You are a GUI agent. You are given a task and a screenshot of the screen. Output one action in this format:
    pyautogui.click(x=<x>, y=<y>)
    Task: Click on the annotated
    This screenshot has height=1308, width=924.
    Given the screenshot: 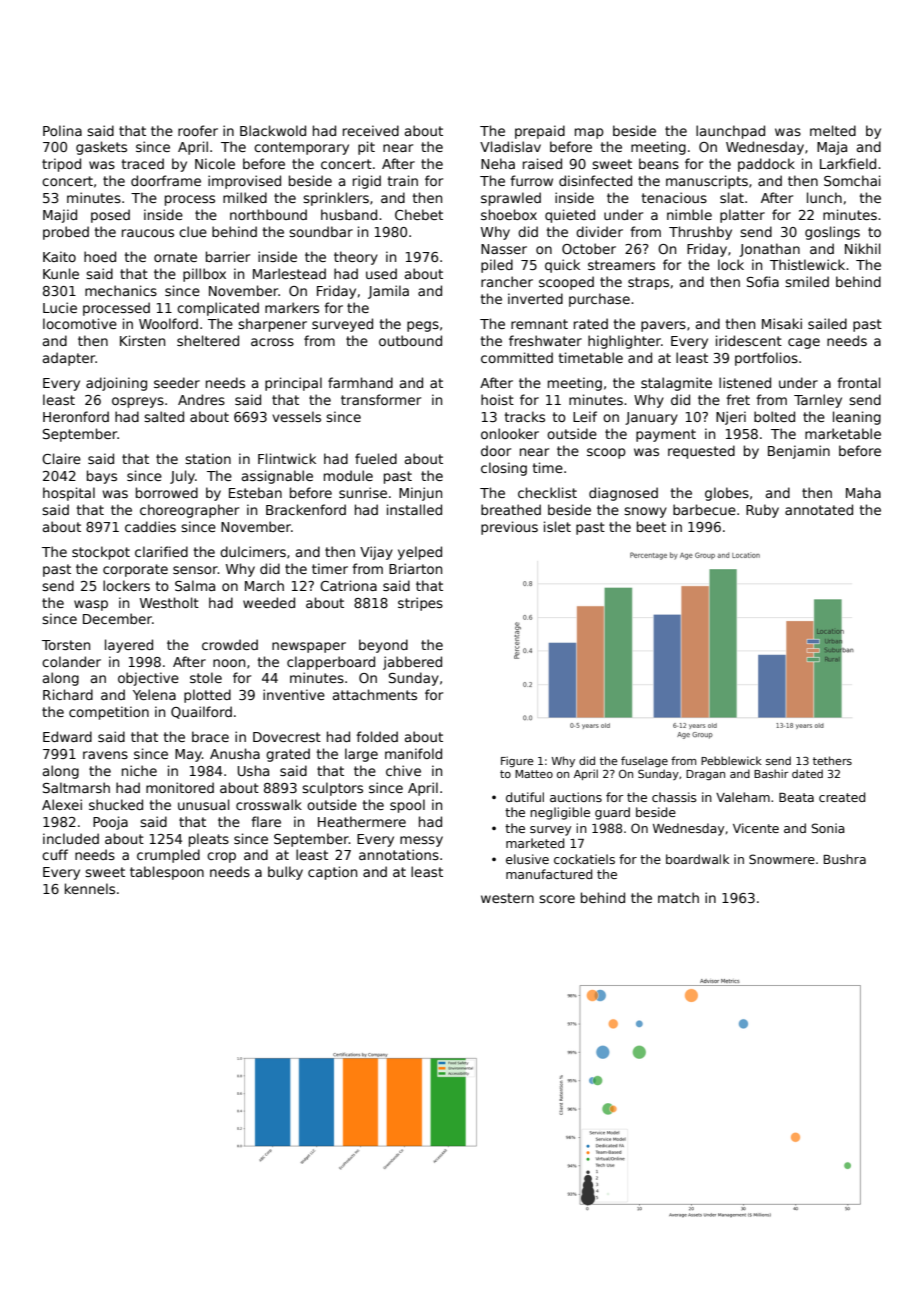 What is the action you would take?
    pyautogui.click(x=819, y=509)
